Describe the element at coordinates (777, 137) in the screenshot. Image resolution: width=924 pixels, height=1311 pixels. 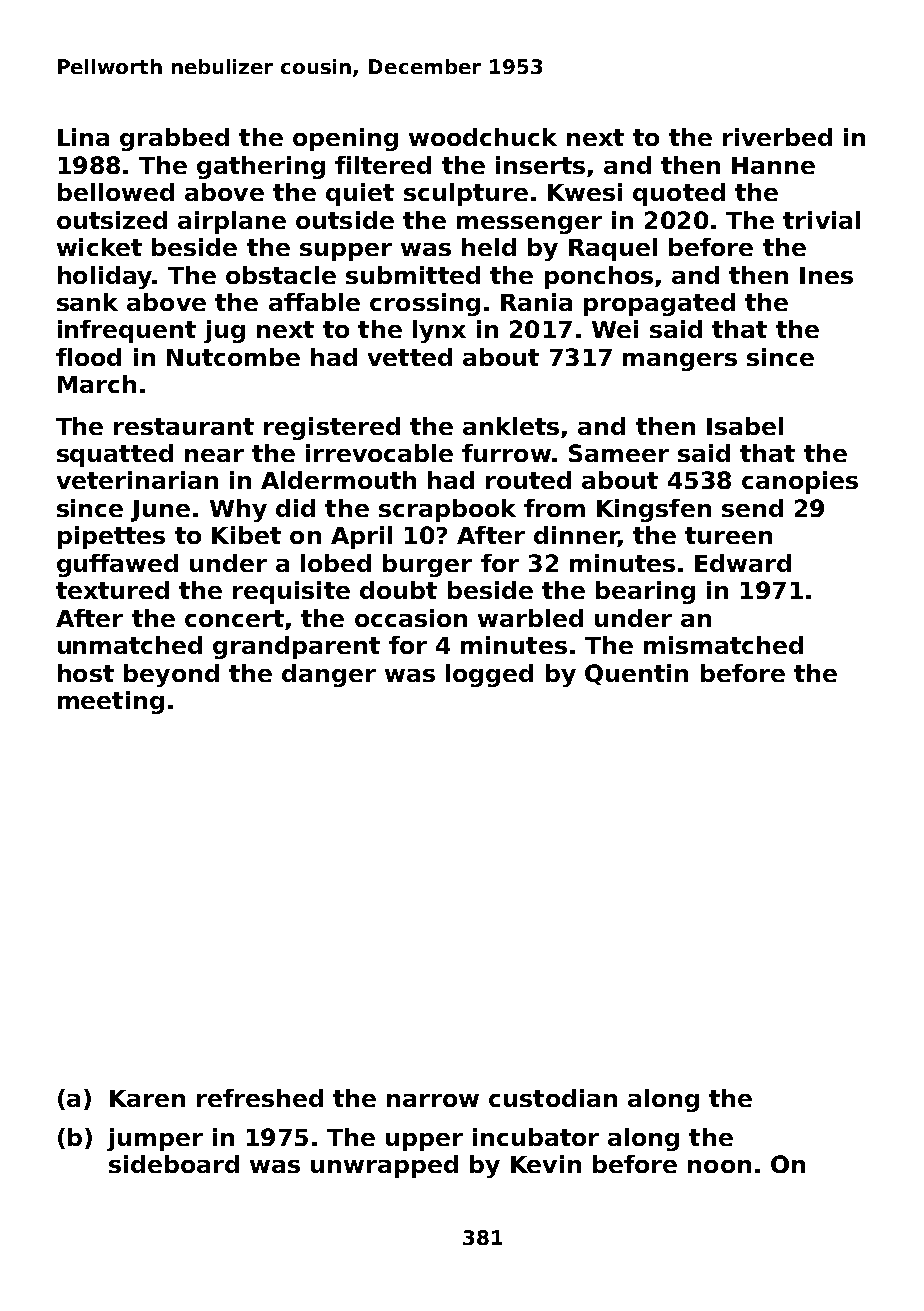
I see `riverbed` at that location.
